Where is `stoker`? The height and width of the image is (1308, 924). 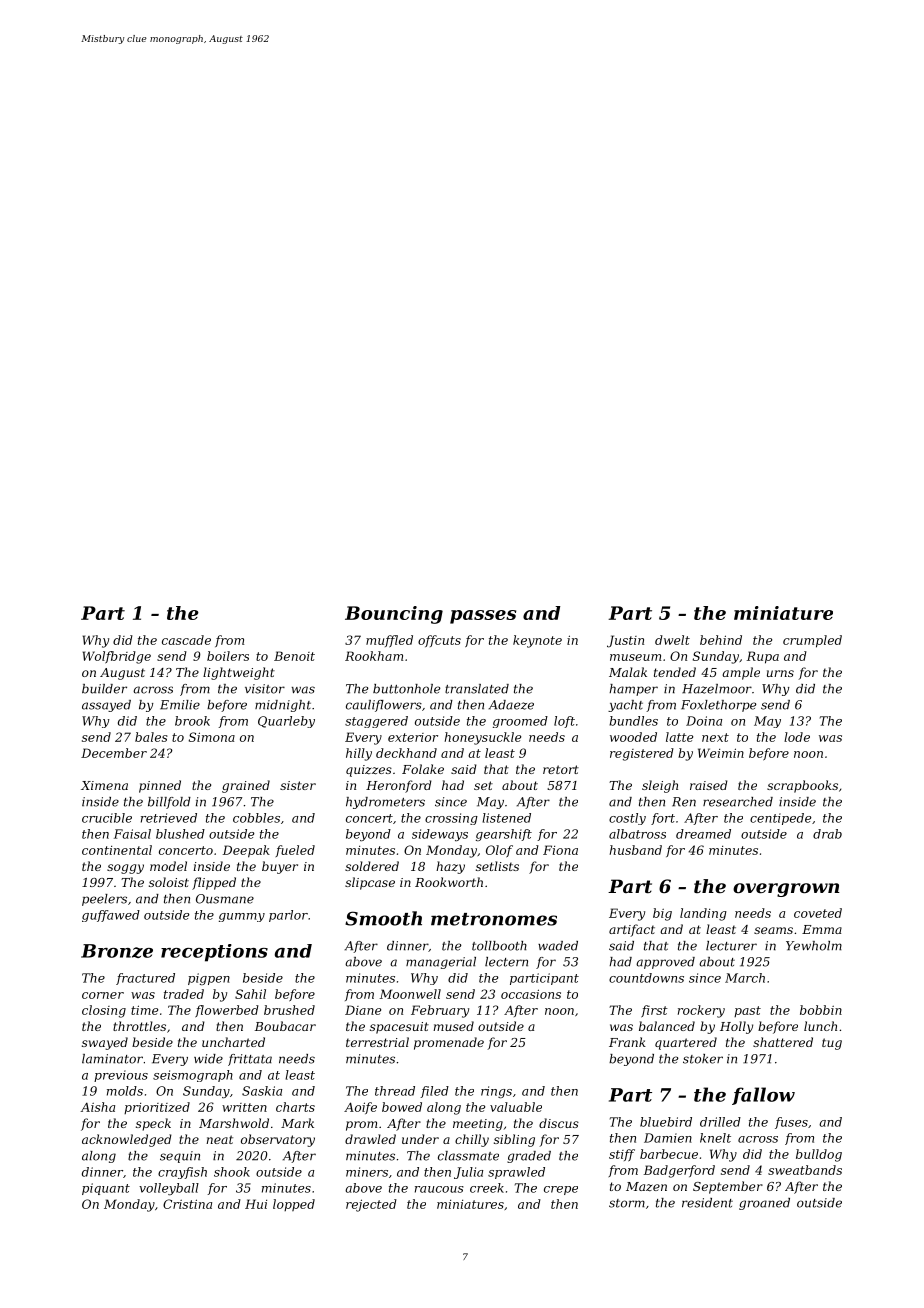
stoker is located at coordinates (703, 1059).
